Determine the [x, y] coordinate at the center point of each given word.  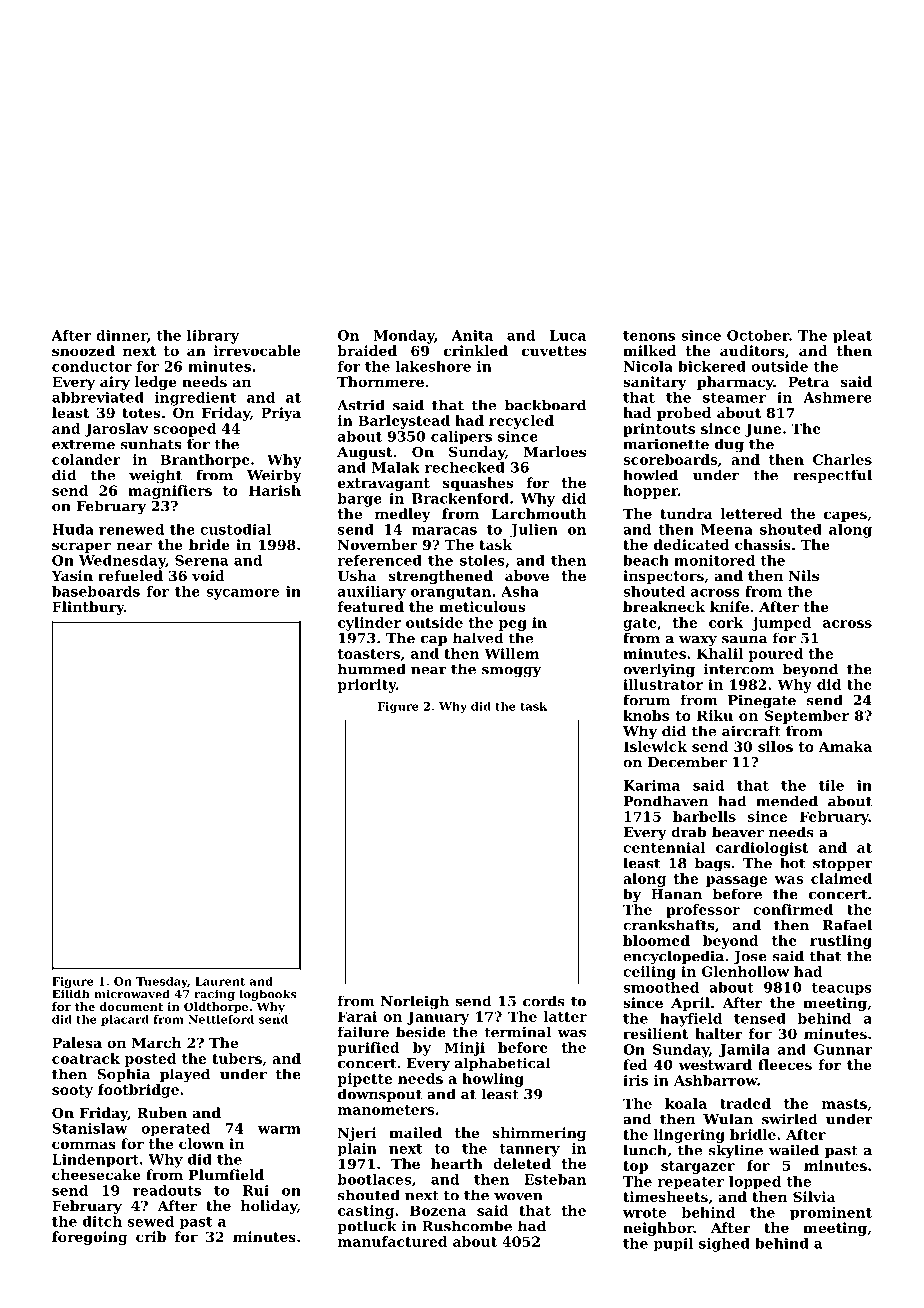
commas [84, 1145]
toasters [369, 654]
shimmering [539, 1134]
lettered [751, 513]
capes [845, 516]
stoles [482, 560]
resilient [655, 1033]
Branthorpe [205, 461]
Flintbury [88, 608]
